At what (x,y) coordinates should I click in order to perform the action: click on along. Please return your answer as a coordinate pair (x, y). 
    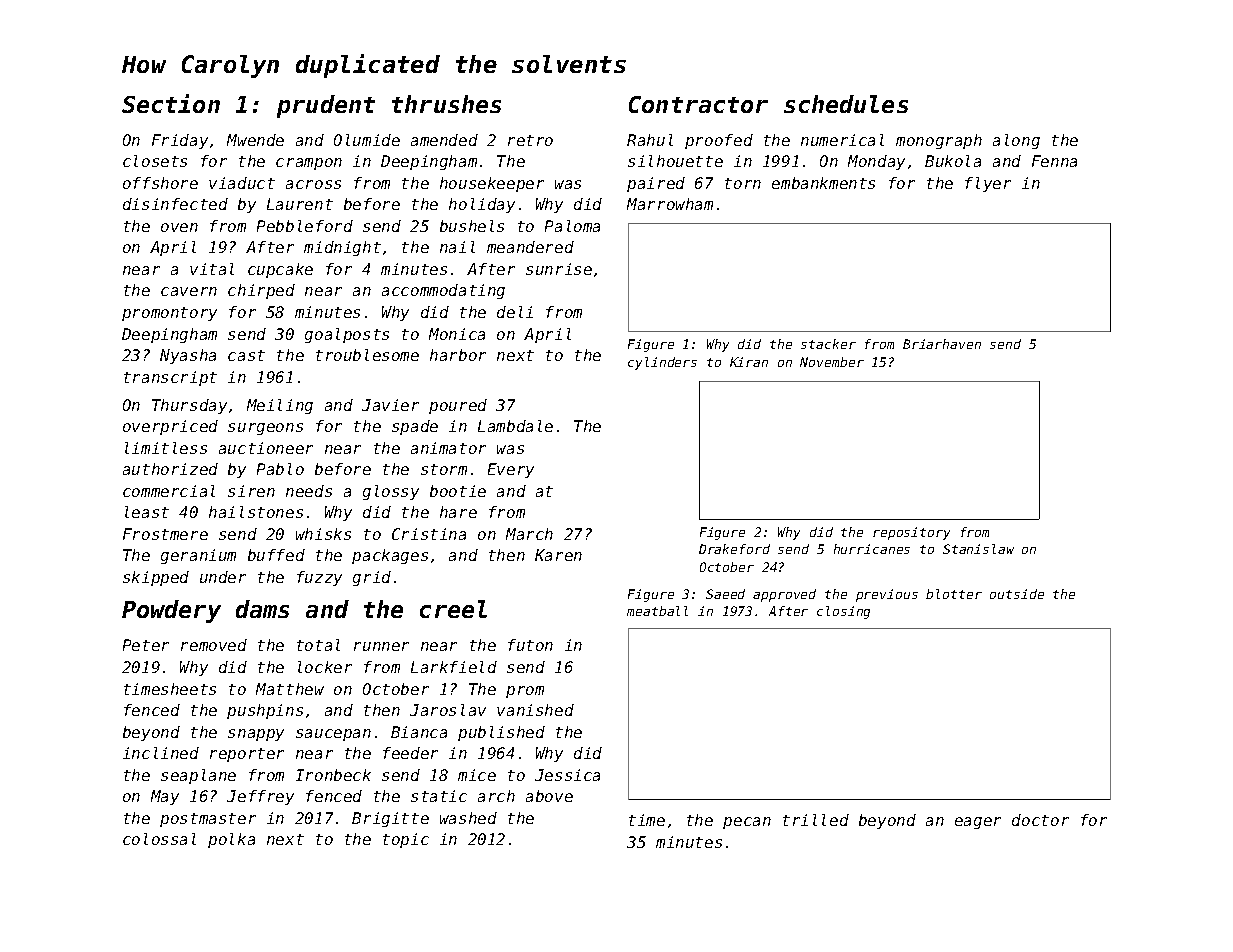
    Looking at the image, I should click on (1016, 141).
